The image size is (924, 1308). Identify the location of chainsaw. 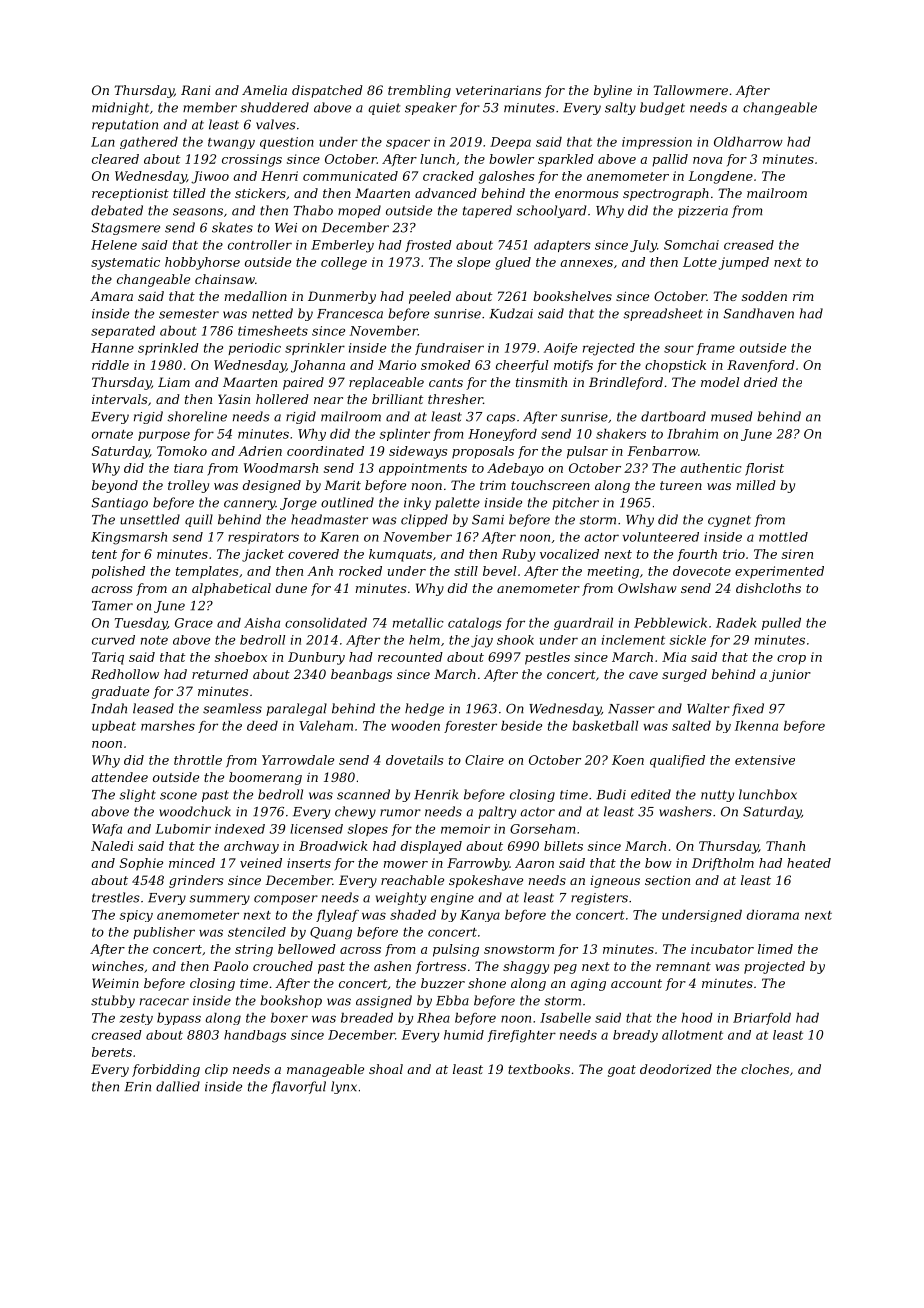
(225, 279).
